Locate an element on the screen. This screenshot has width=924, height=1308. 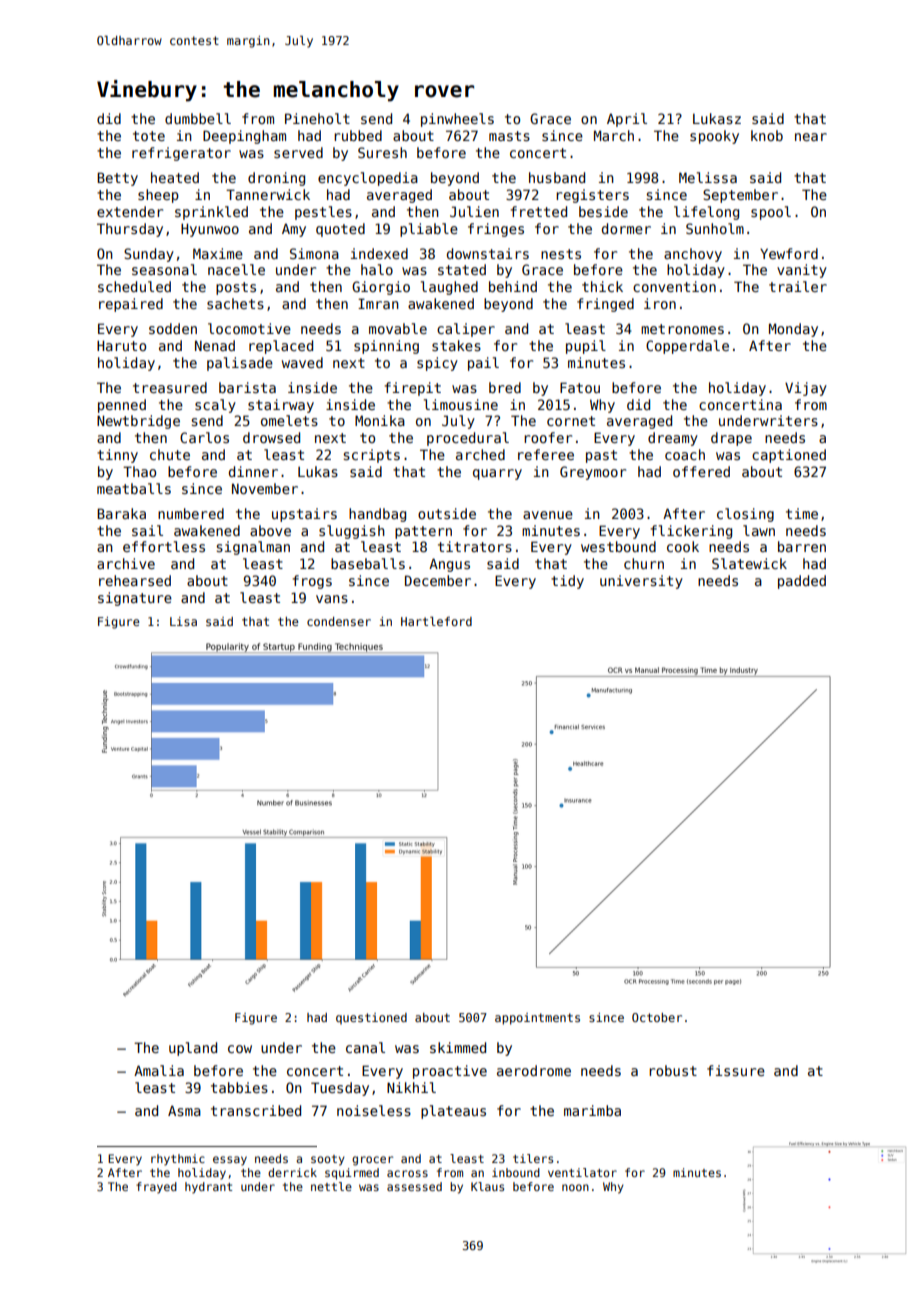
encyclopedia is located at coordinates (368, 179).
